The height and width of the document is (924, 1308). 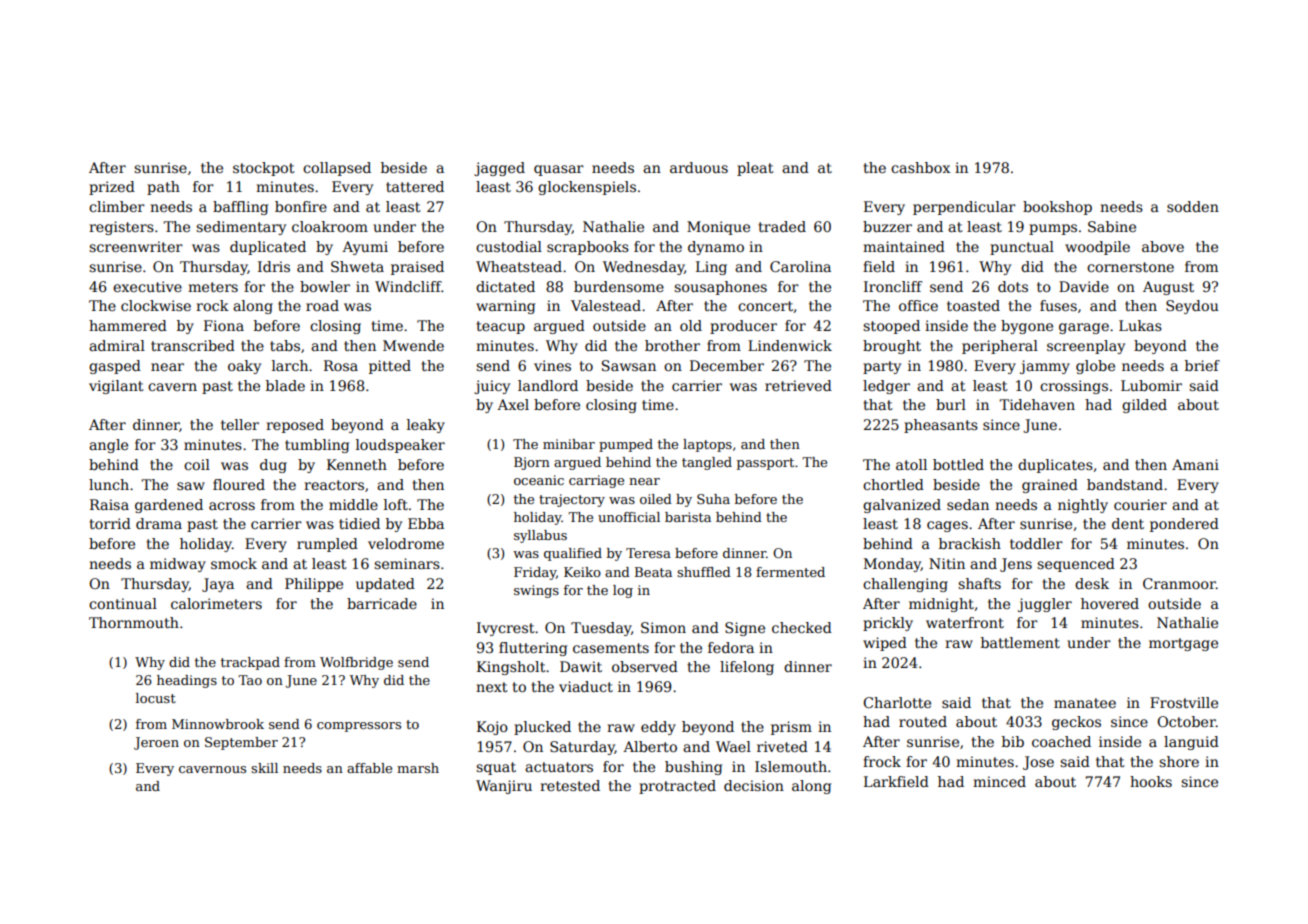 What do you see at coordinates (800, 266) in the document?
I see `Carolina` at bounding box center [800, 266].
